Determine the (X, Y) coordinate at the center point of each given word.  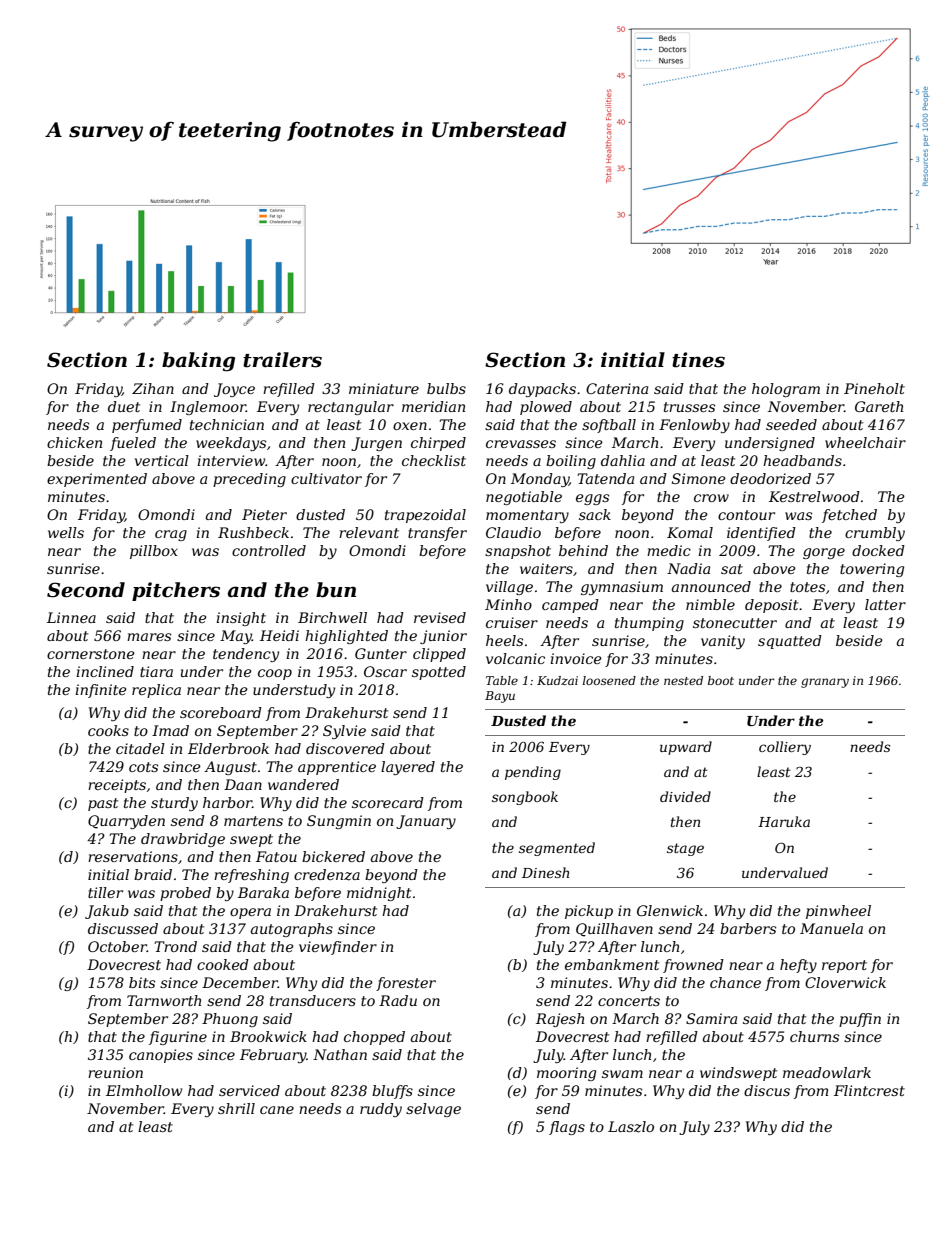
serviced (249, 1090)
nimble (710, 604)
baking (198, 362)
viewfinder (338, 948)
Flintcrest (869, 1090)
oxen (410, 426)
